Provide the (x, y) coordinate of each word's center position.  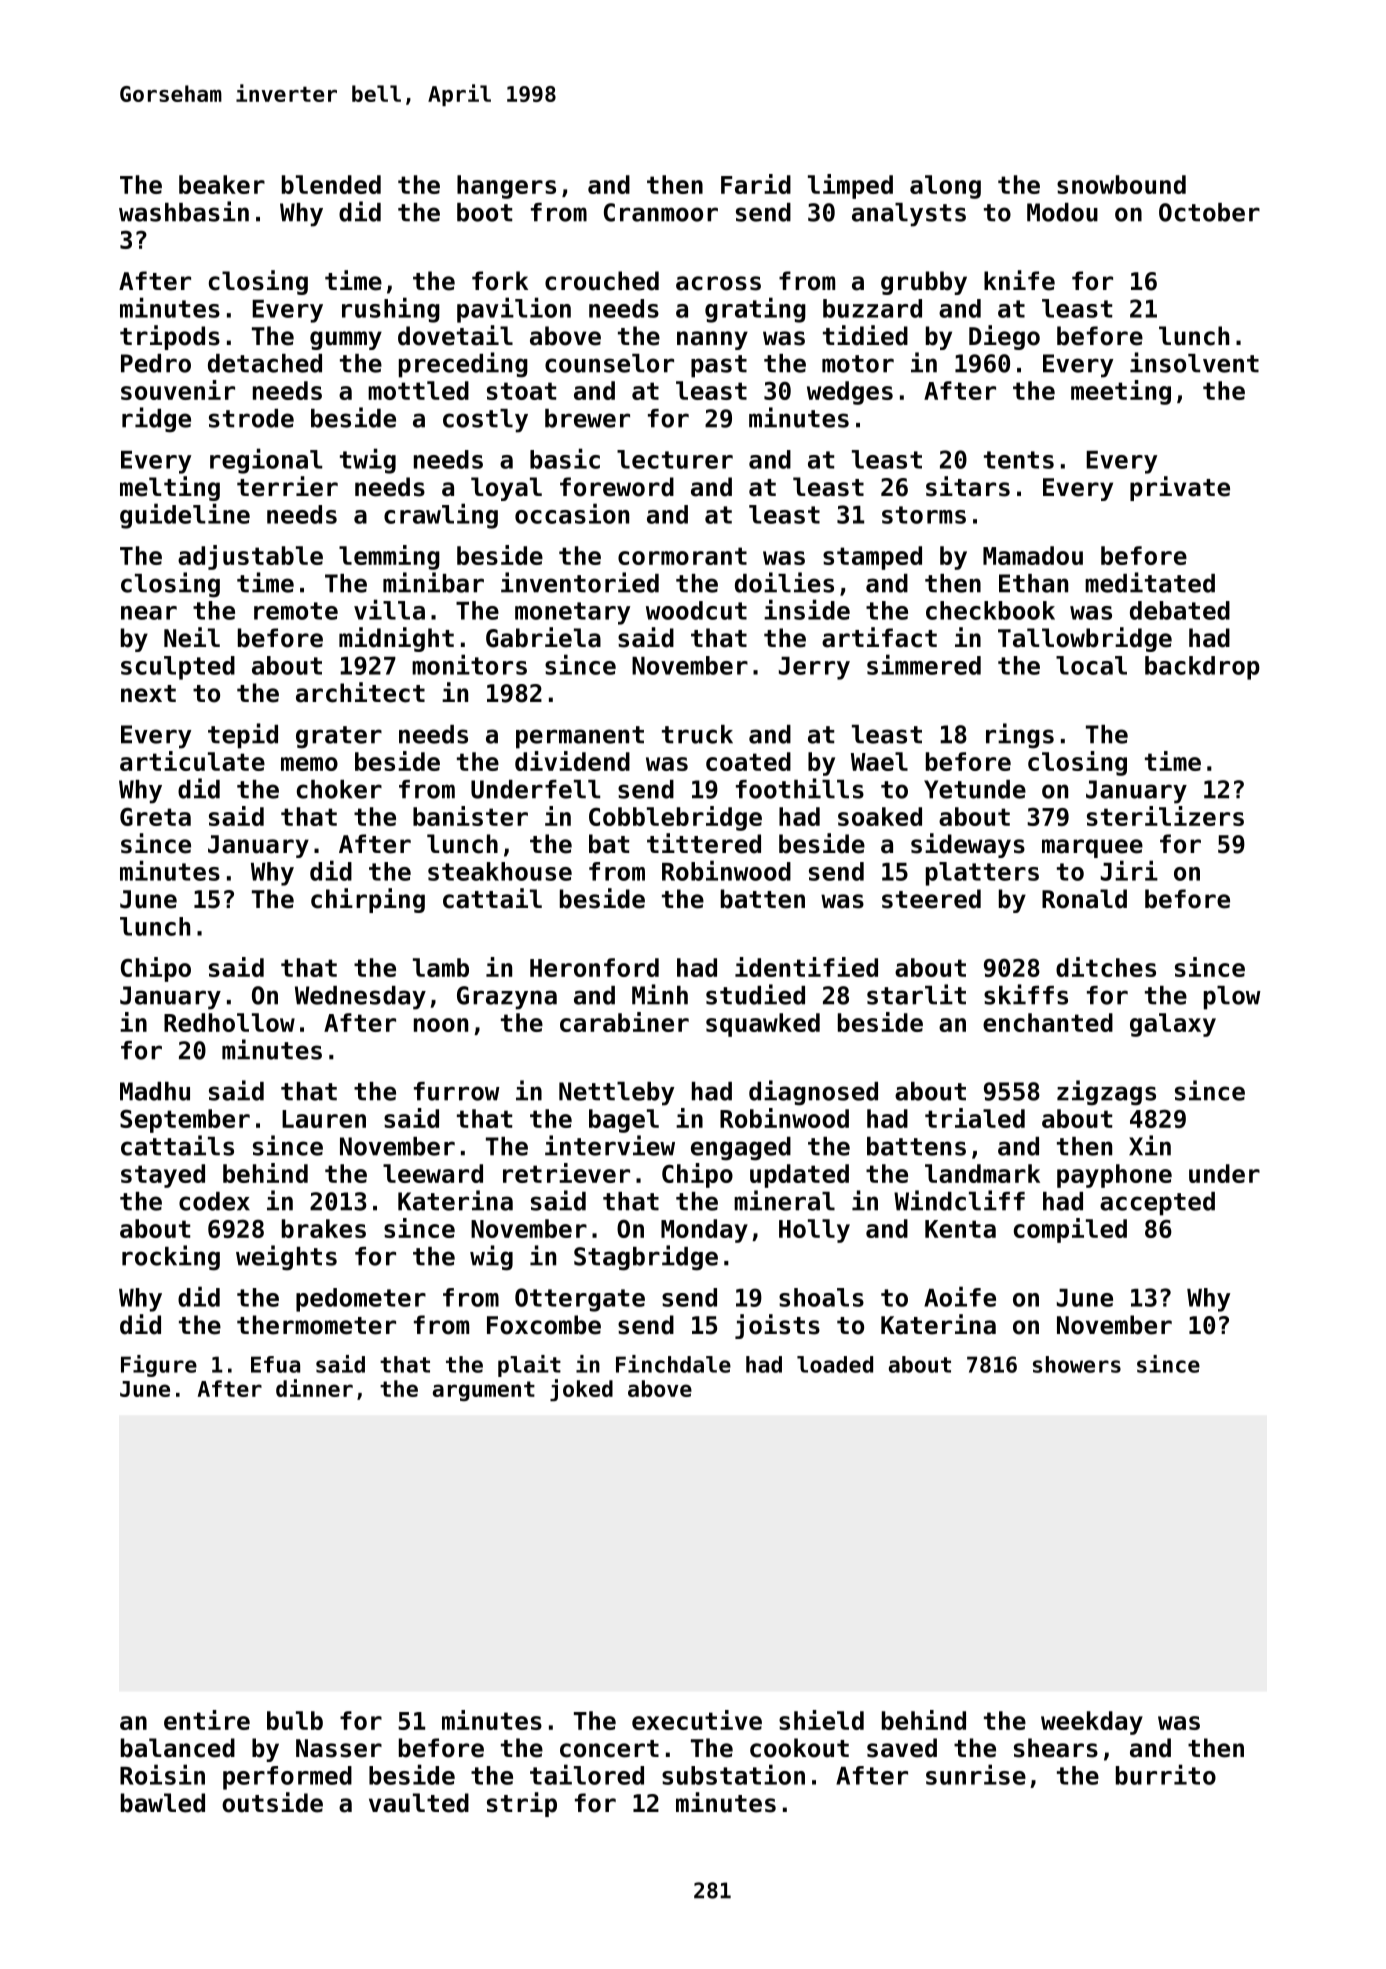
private (1180, 488)
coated (748, 761)
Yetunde (975, 789)
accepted (1157, 1204)
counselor (609, 363)
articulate (192, 761)
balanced (178, 1748)
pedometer (361, 1300)
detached (265, 363)
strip (522, 1804)
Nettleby (616, 1094)
